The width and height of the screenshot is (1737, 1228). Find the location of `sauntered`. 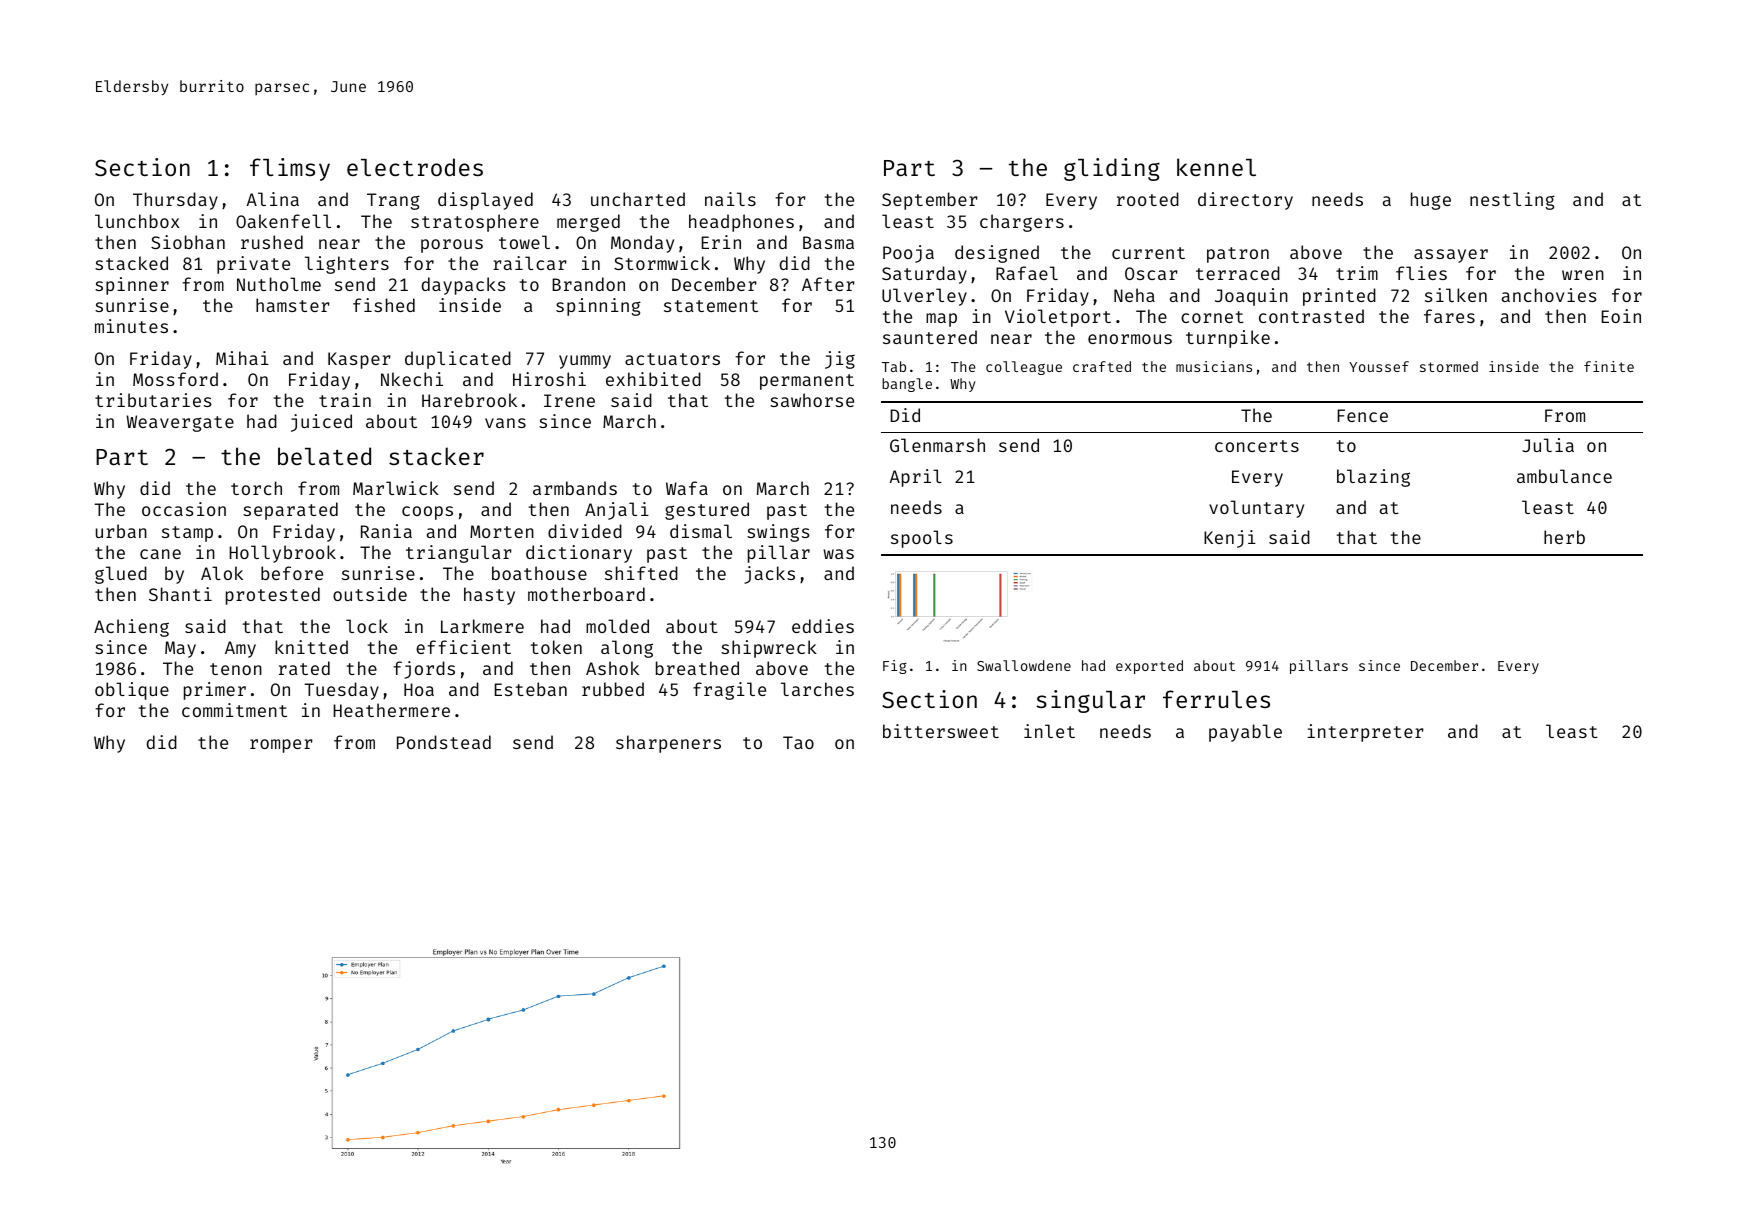

sauntered is located at coordinates (930, 337).
